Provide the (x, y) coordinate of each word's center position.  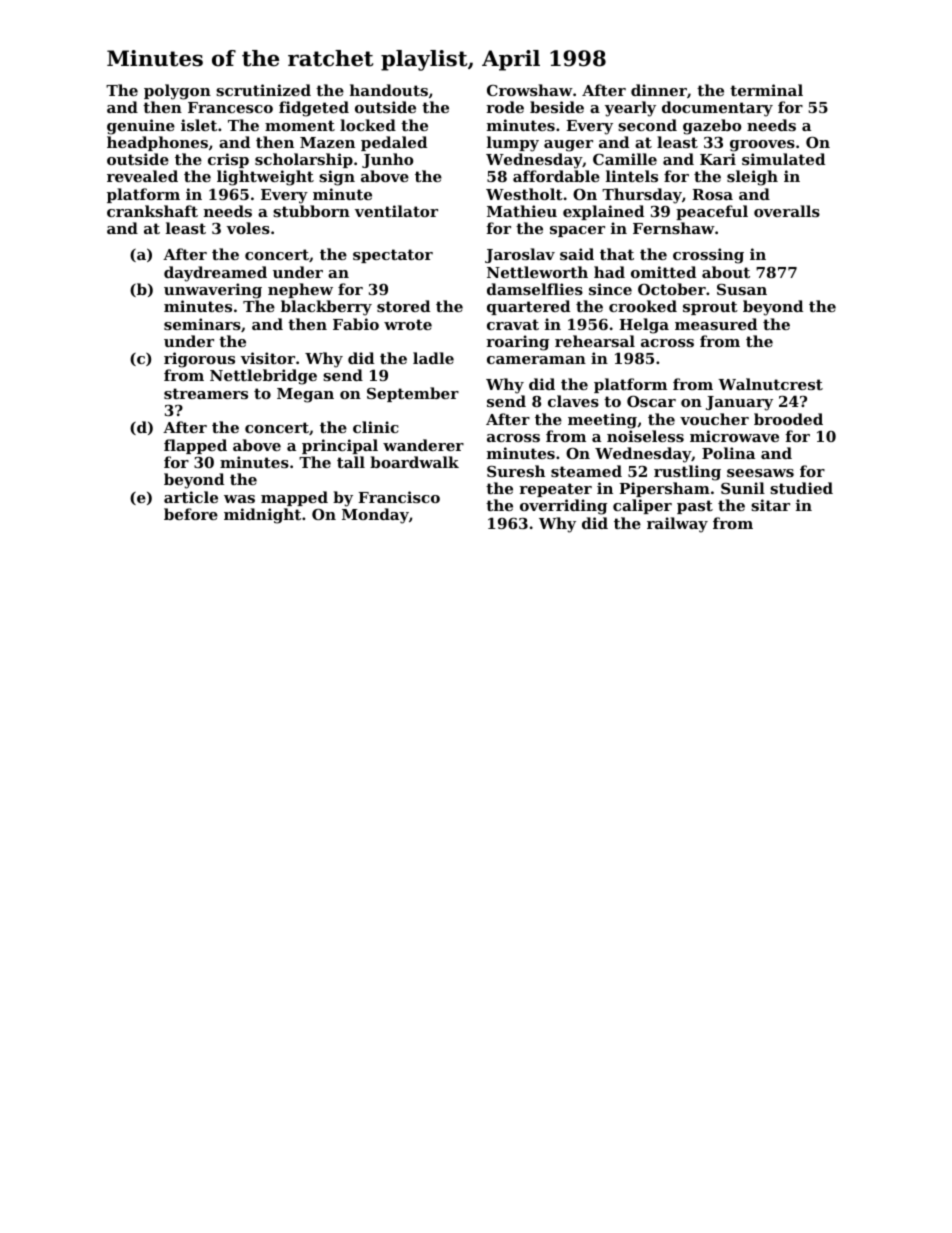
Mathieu (522, 211)
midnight (262, 516)
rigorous (199, 360)
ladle (433, 358)
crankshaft (152, 211)
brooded (788, 419)
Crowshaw (530, 90)
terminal (766, 90)
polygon (177, 92)
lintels (632, 176)
